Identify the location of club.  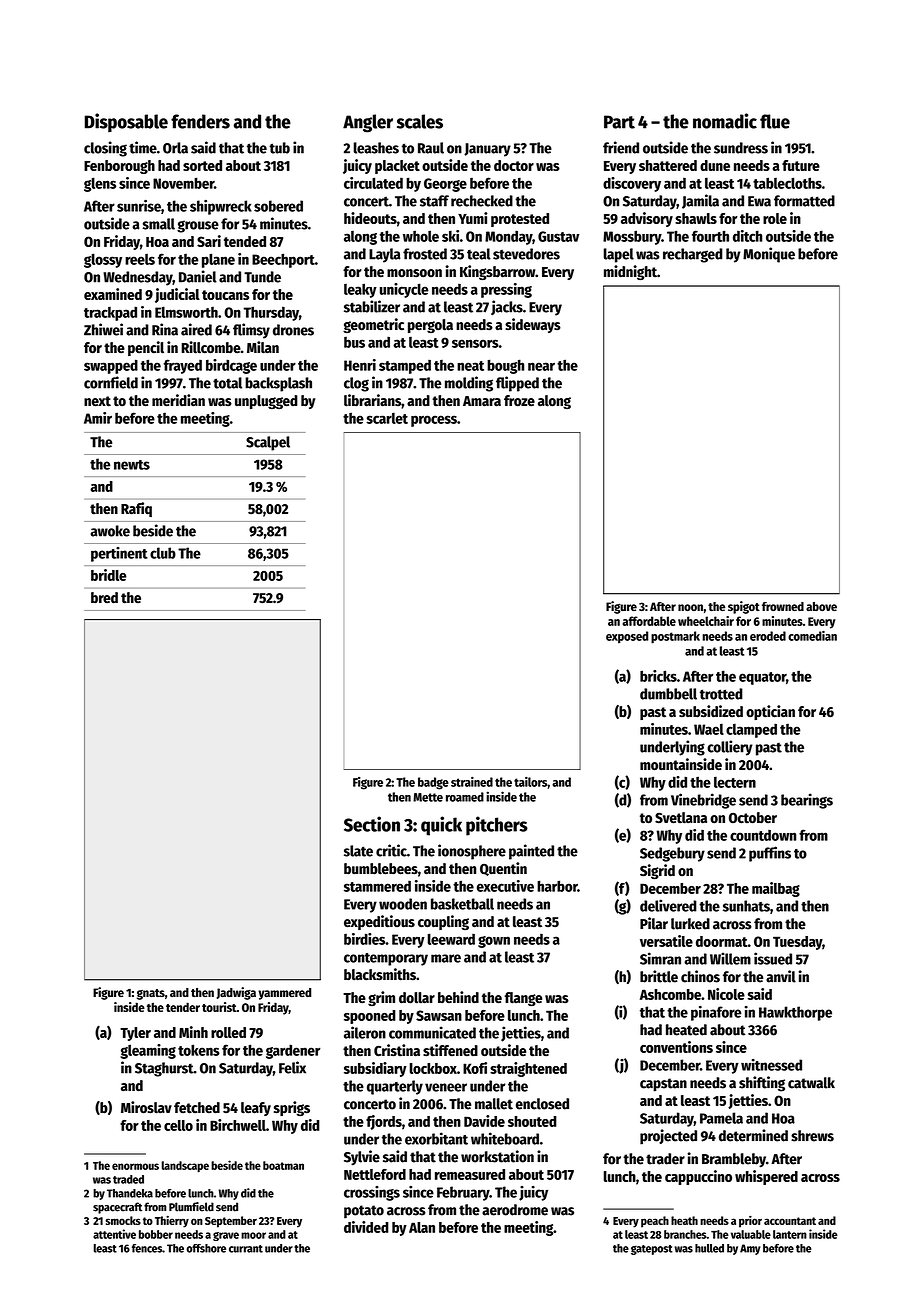
(163, 553).
